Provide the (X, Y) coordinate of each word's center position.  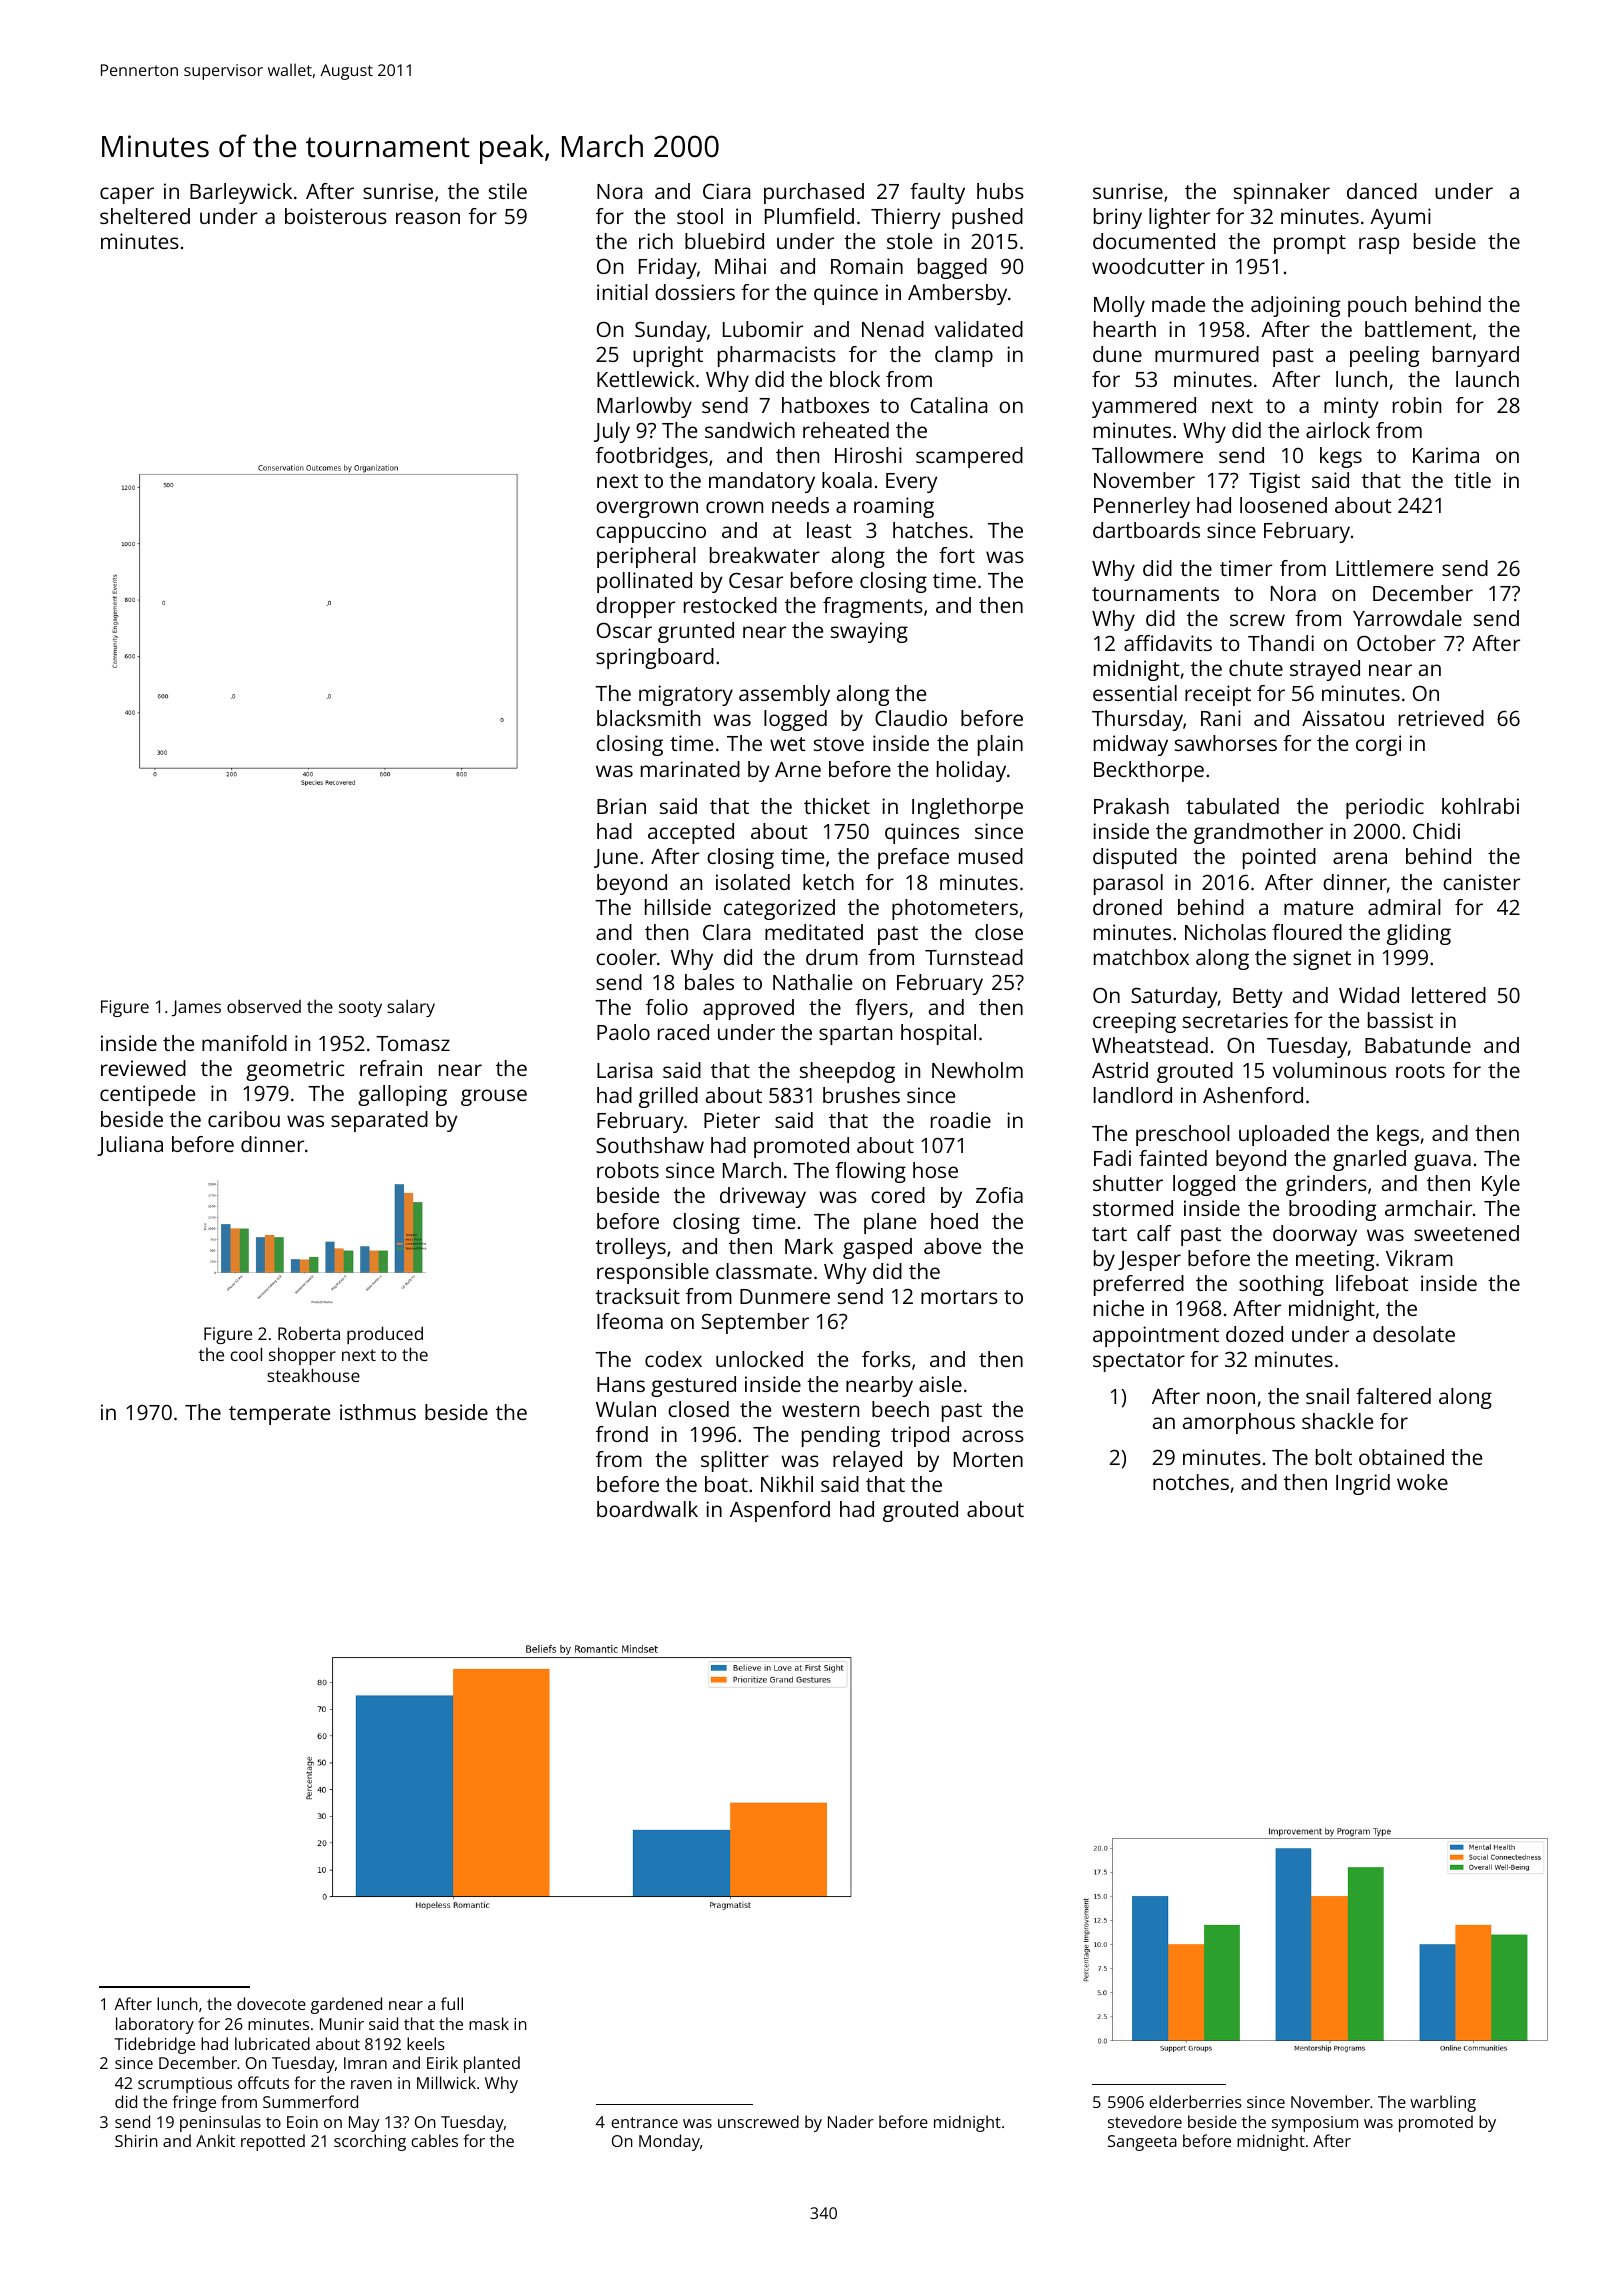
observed (264, 1006)
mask (489, 2023)
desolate (1414, 1334)
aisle (940, 1384)
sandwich (750, 430)
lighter (1179, 218)
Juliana (130, 1146)
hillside (678, 907)
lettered (1449, 995)
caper (127, 195)
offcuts (263, 2082)
